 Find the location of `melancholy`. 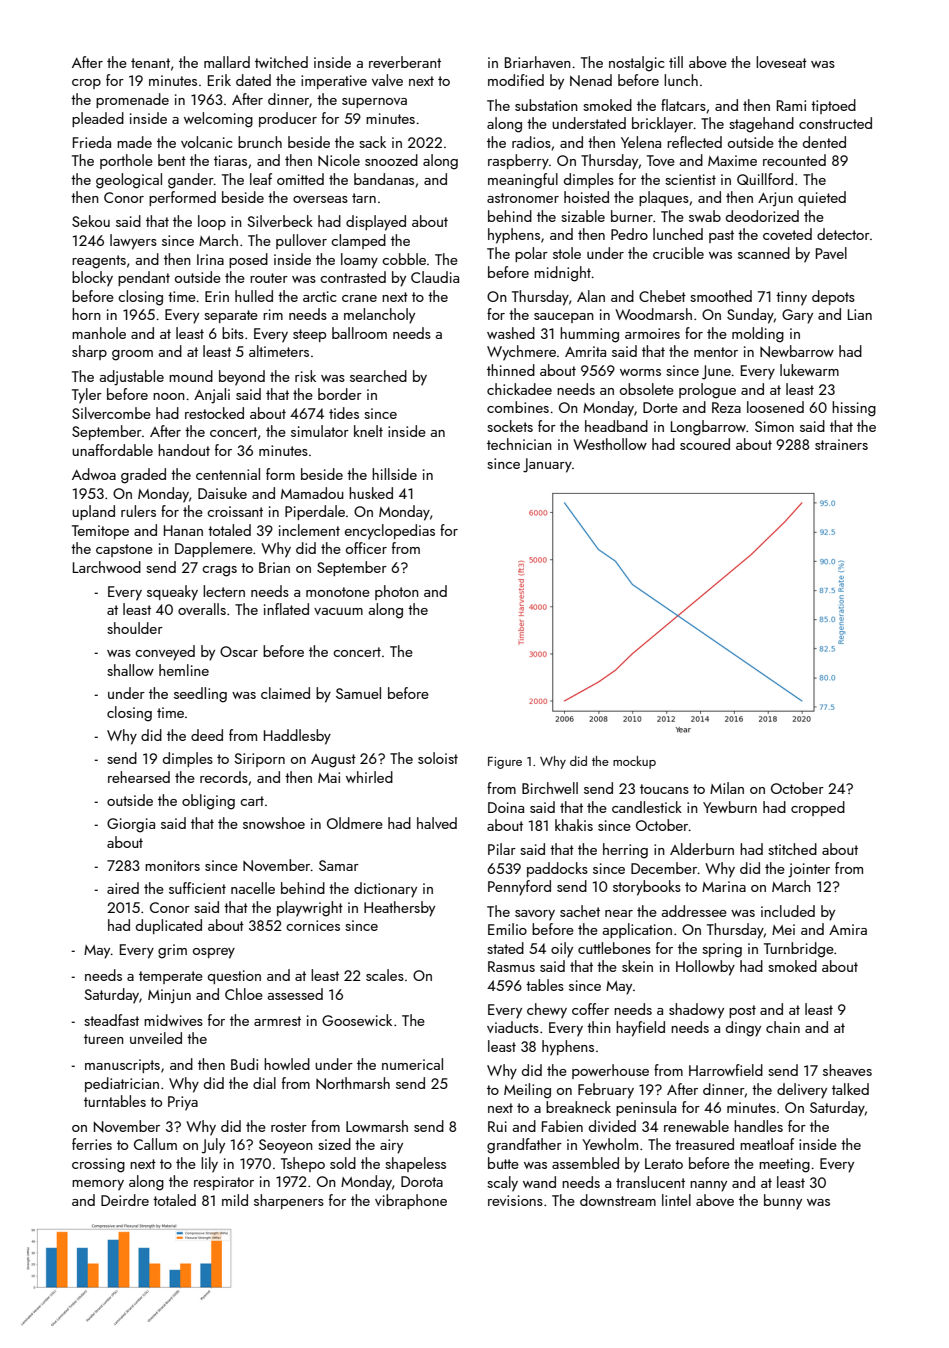

melancholy is located at coordinates (379, 316).
